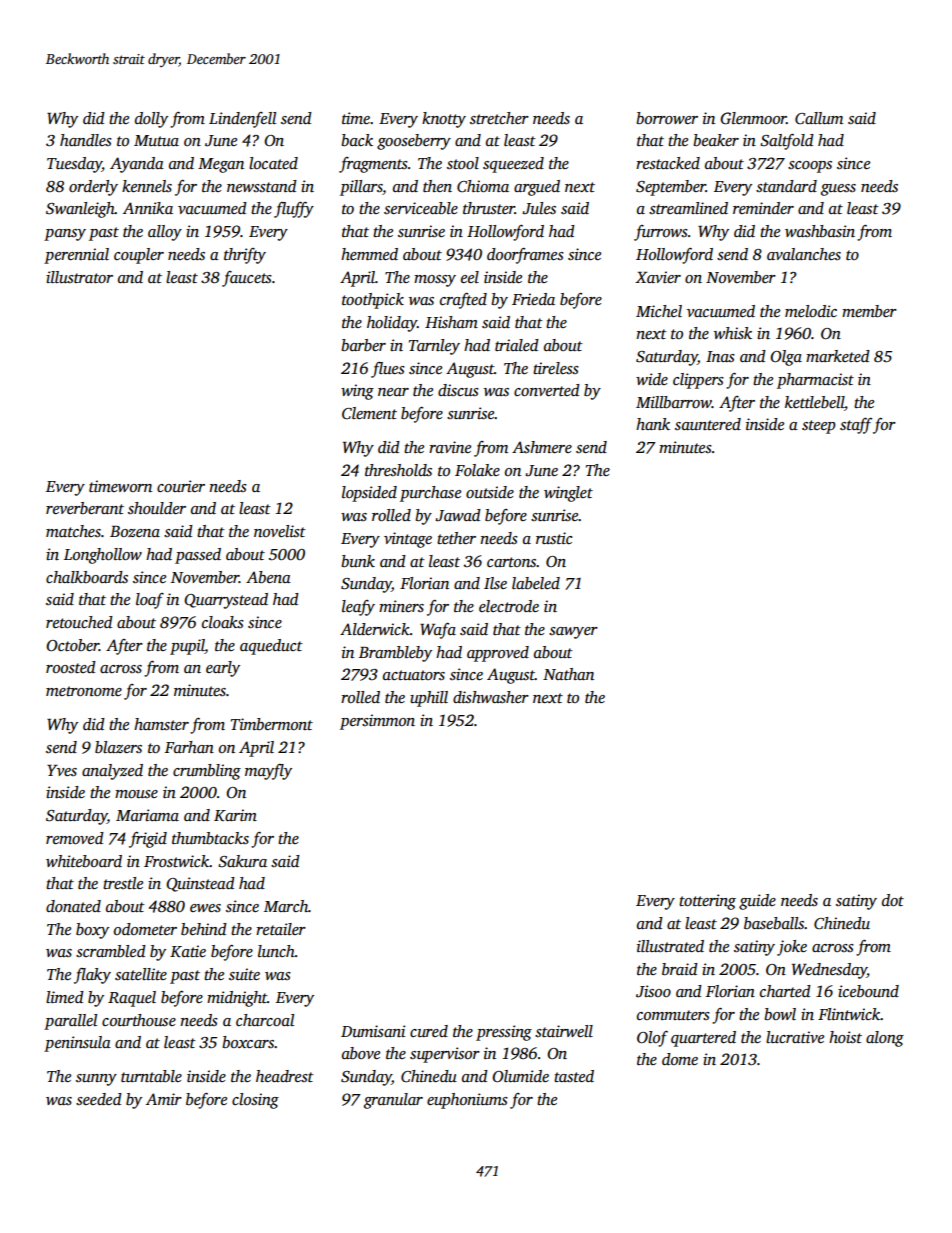 The width and height of the screenshot is (952, 1233). I want to click on Lindenfell, so click(242, 120).
